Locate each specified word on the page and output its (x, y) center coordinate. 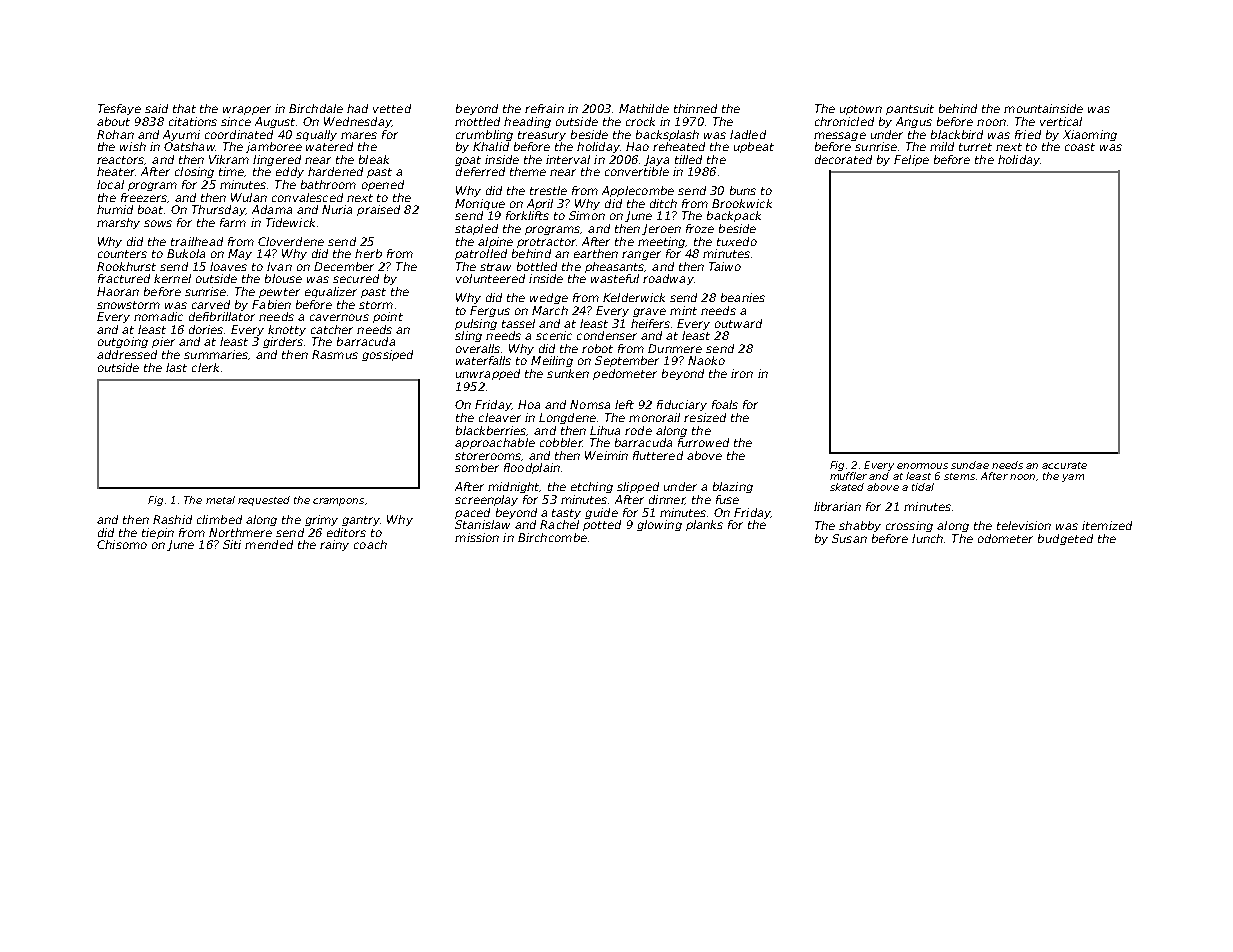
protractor (546, 243)
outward (738, 323)
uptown (861, 110)
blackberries (491, 431)
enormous (922, 466)
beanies (743, 297)
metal (220, 500)
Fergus (490, 311)
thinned (695, 108)
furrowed (703, 442)
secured (356, 278)
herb (368, 253)
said (156, 108)
